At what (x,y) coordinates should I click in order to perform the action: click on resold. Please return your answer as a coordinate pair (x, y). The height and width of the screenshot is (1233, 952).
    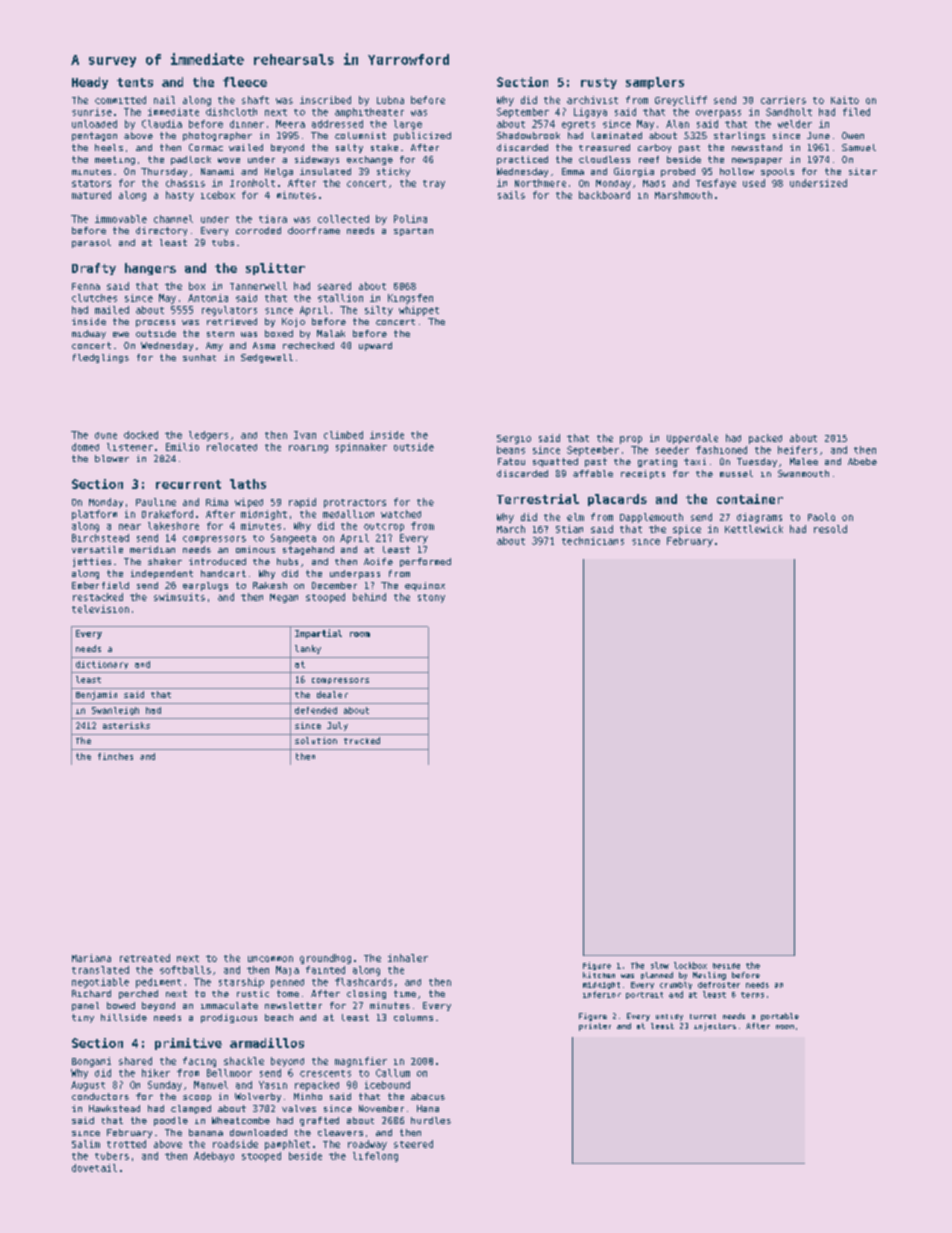
    Looking at the image, I should click on (830, 529).
